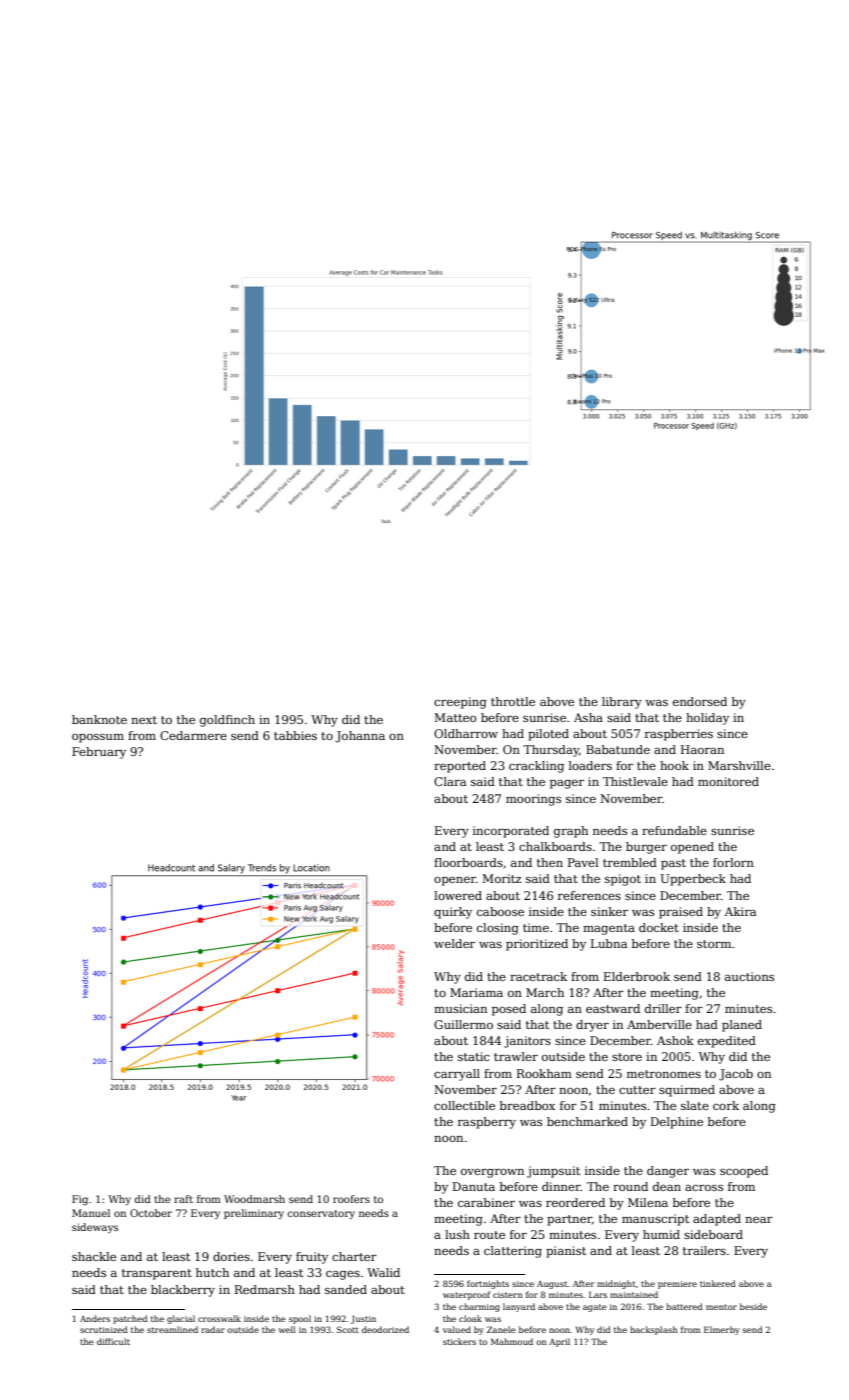  What do you see at coordinates (113, 1341) in the screenshot?
I see `difficult` at bounding box center [113, 1341].
